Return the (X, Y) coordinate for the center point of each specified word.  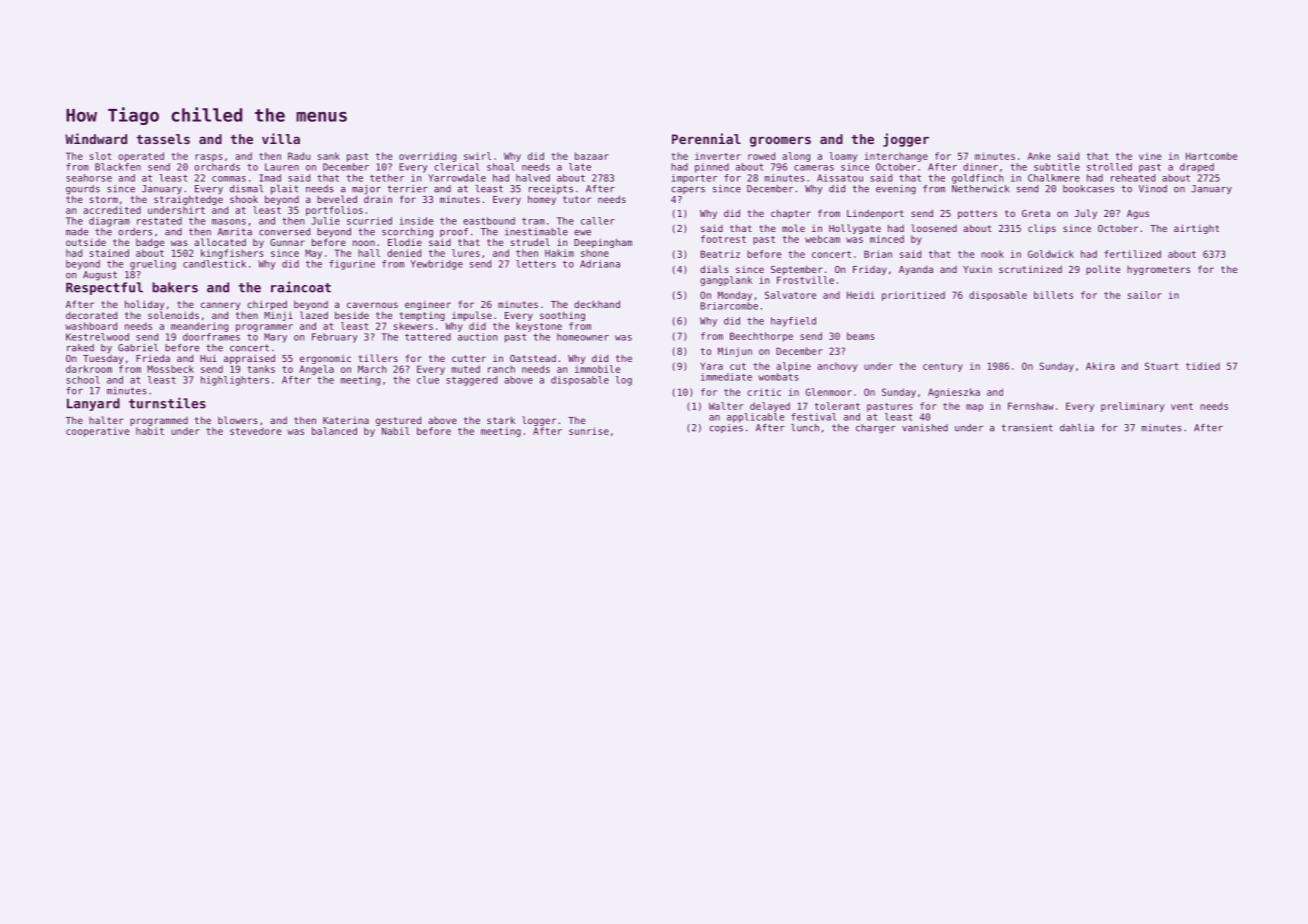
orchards (217, 167)
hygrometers (1158, 270)
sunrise (589, 431)
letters (536, 264)
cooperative (97, 432)
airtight (1196, 229)
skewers (413, 326)
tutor (577, 199)
